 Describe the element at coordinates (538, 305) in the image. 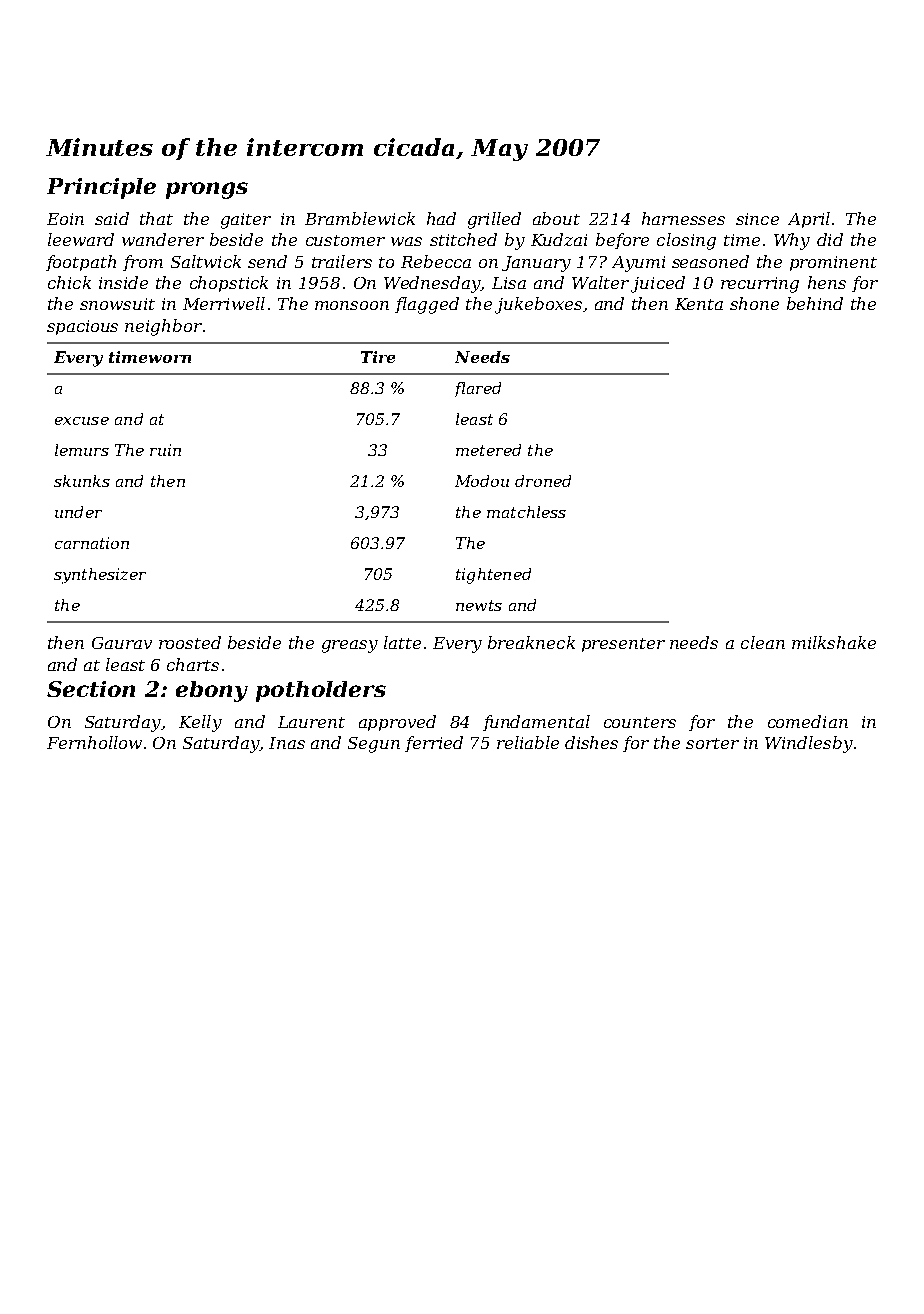

I see `jukeboxes` at that location.
